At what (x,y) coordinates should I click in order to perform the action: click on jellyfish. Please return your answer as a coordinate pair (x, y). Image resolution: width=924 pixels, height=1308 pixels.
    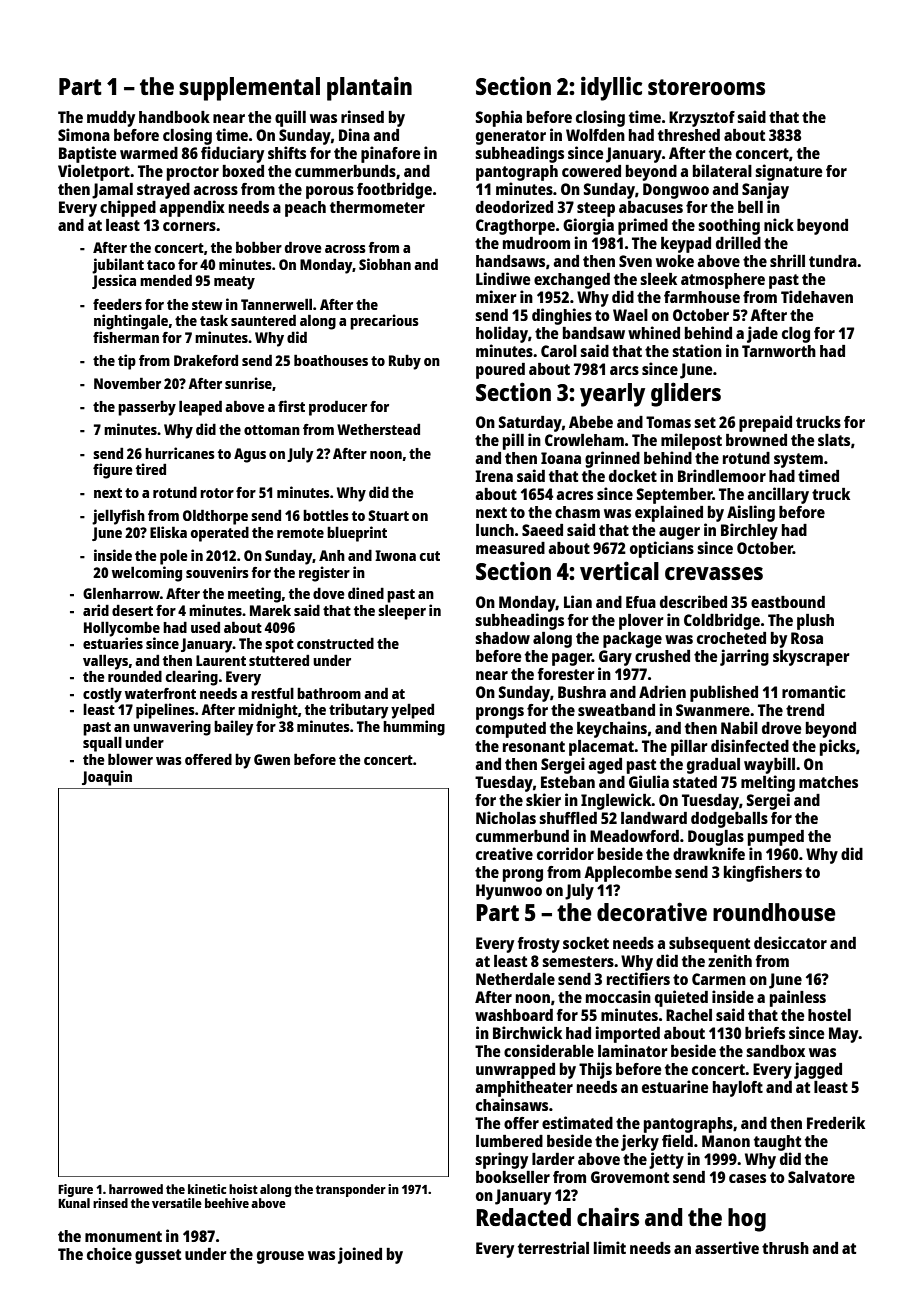
    Looking at the image, I should click on (118, 517).
